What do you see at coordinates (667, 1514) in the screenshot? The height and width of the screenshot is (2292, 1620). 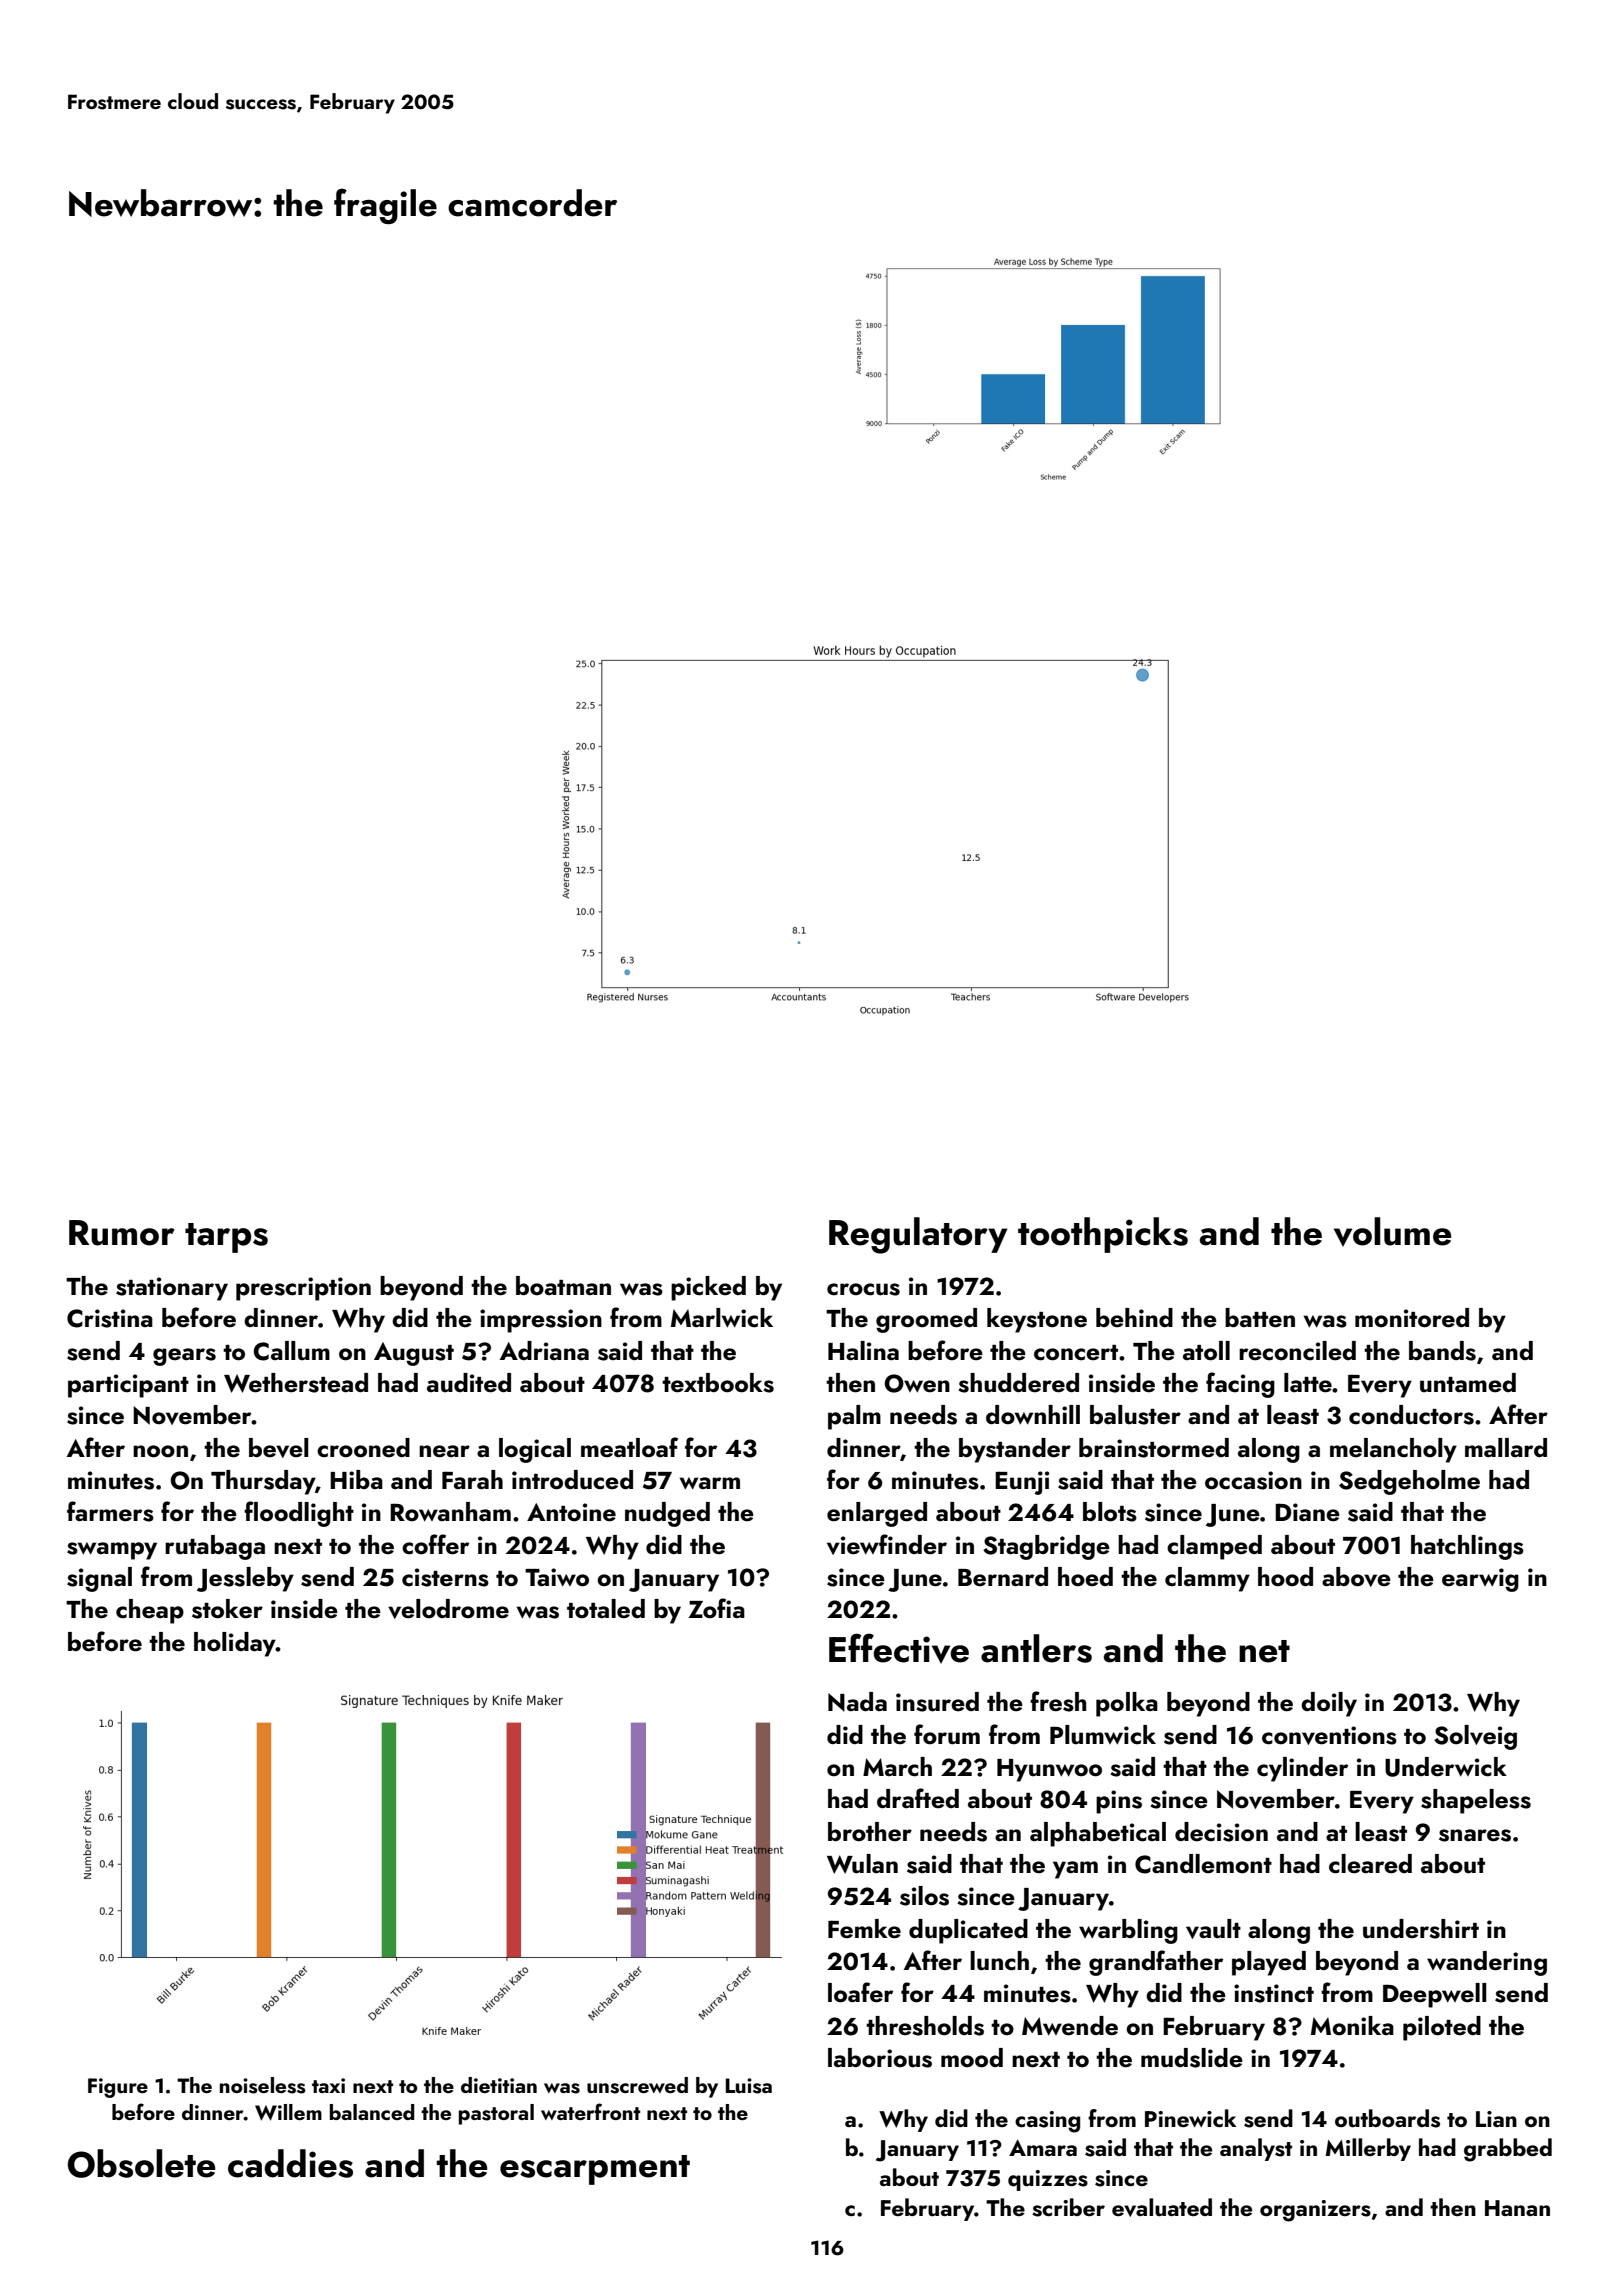 I see `nudged` at bounding box center [667, 1514].
